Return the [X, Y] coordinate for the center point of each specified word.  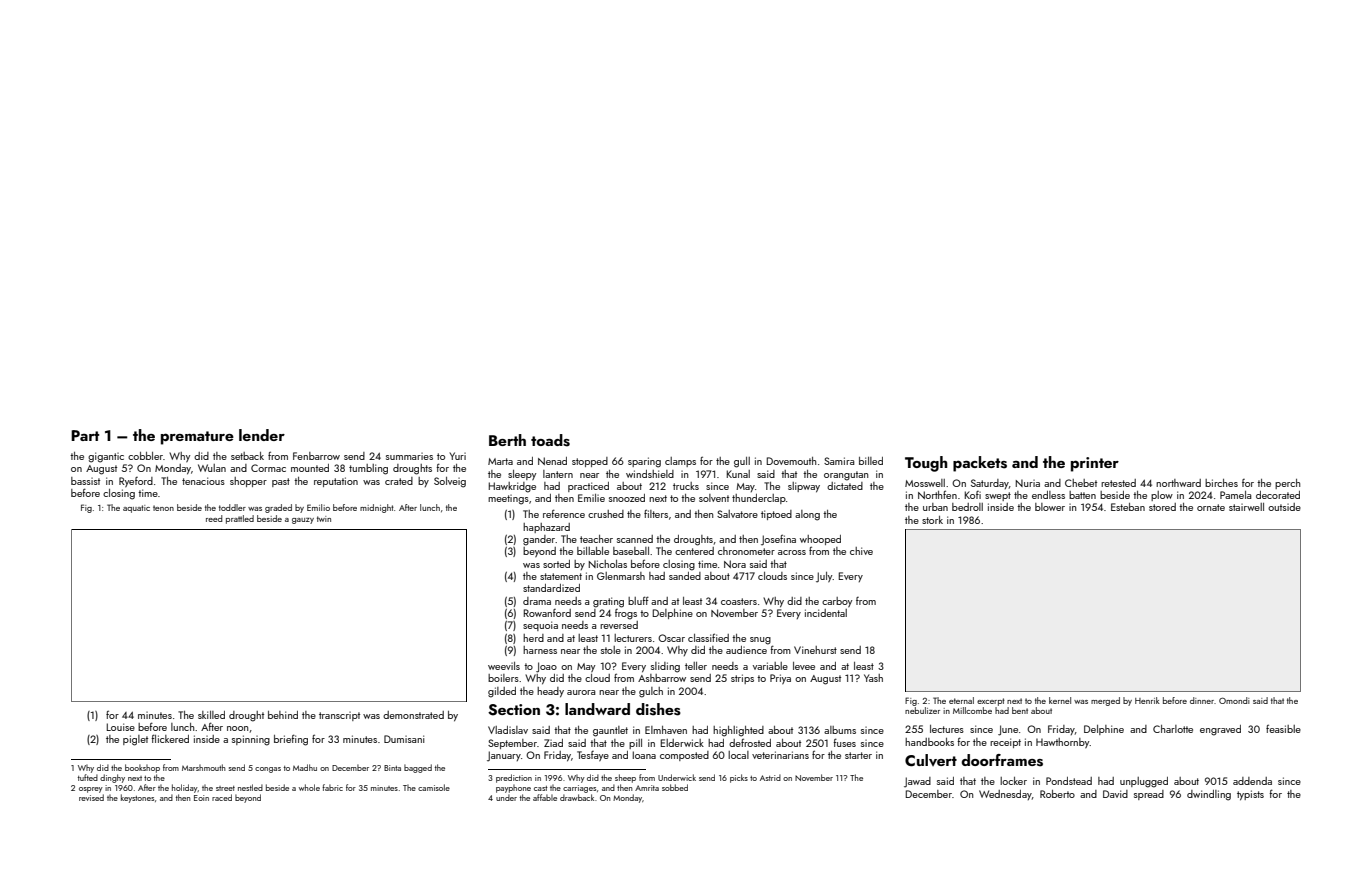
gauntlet [610, 731]
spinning [251, 740]
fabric [332, 787]
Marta [500, 461]
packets [980, 464]
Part [85, 435]
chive [861, 551]
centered [694, 551]
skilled [211, 715]
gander [539, 540]
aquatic [136, 509]
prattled [240, 519]
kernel [1060, 700]
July [824, 577]
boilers [503, 678]
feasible [1283, 728]
